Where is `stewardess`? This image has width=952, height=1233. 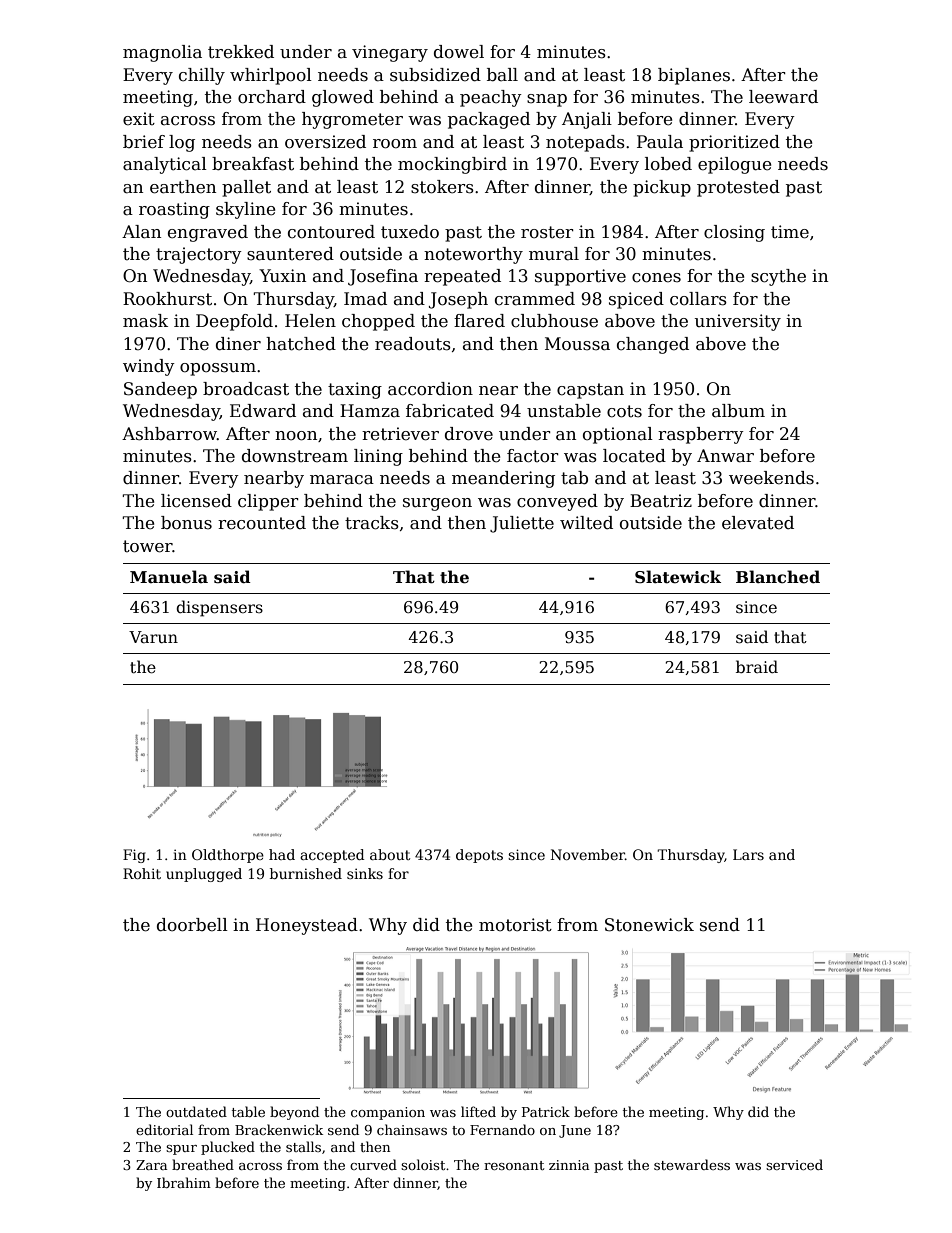 stewardess is located at coordinates (692, 1164).
